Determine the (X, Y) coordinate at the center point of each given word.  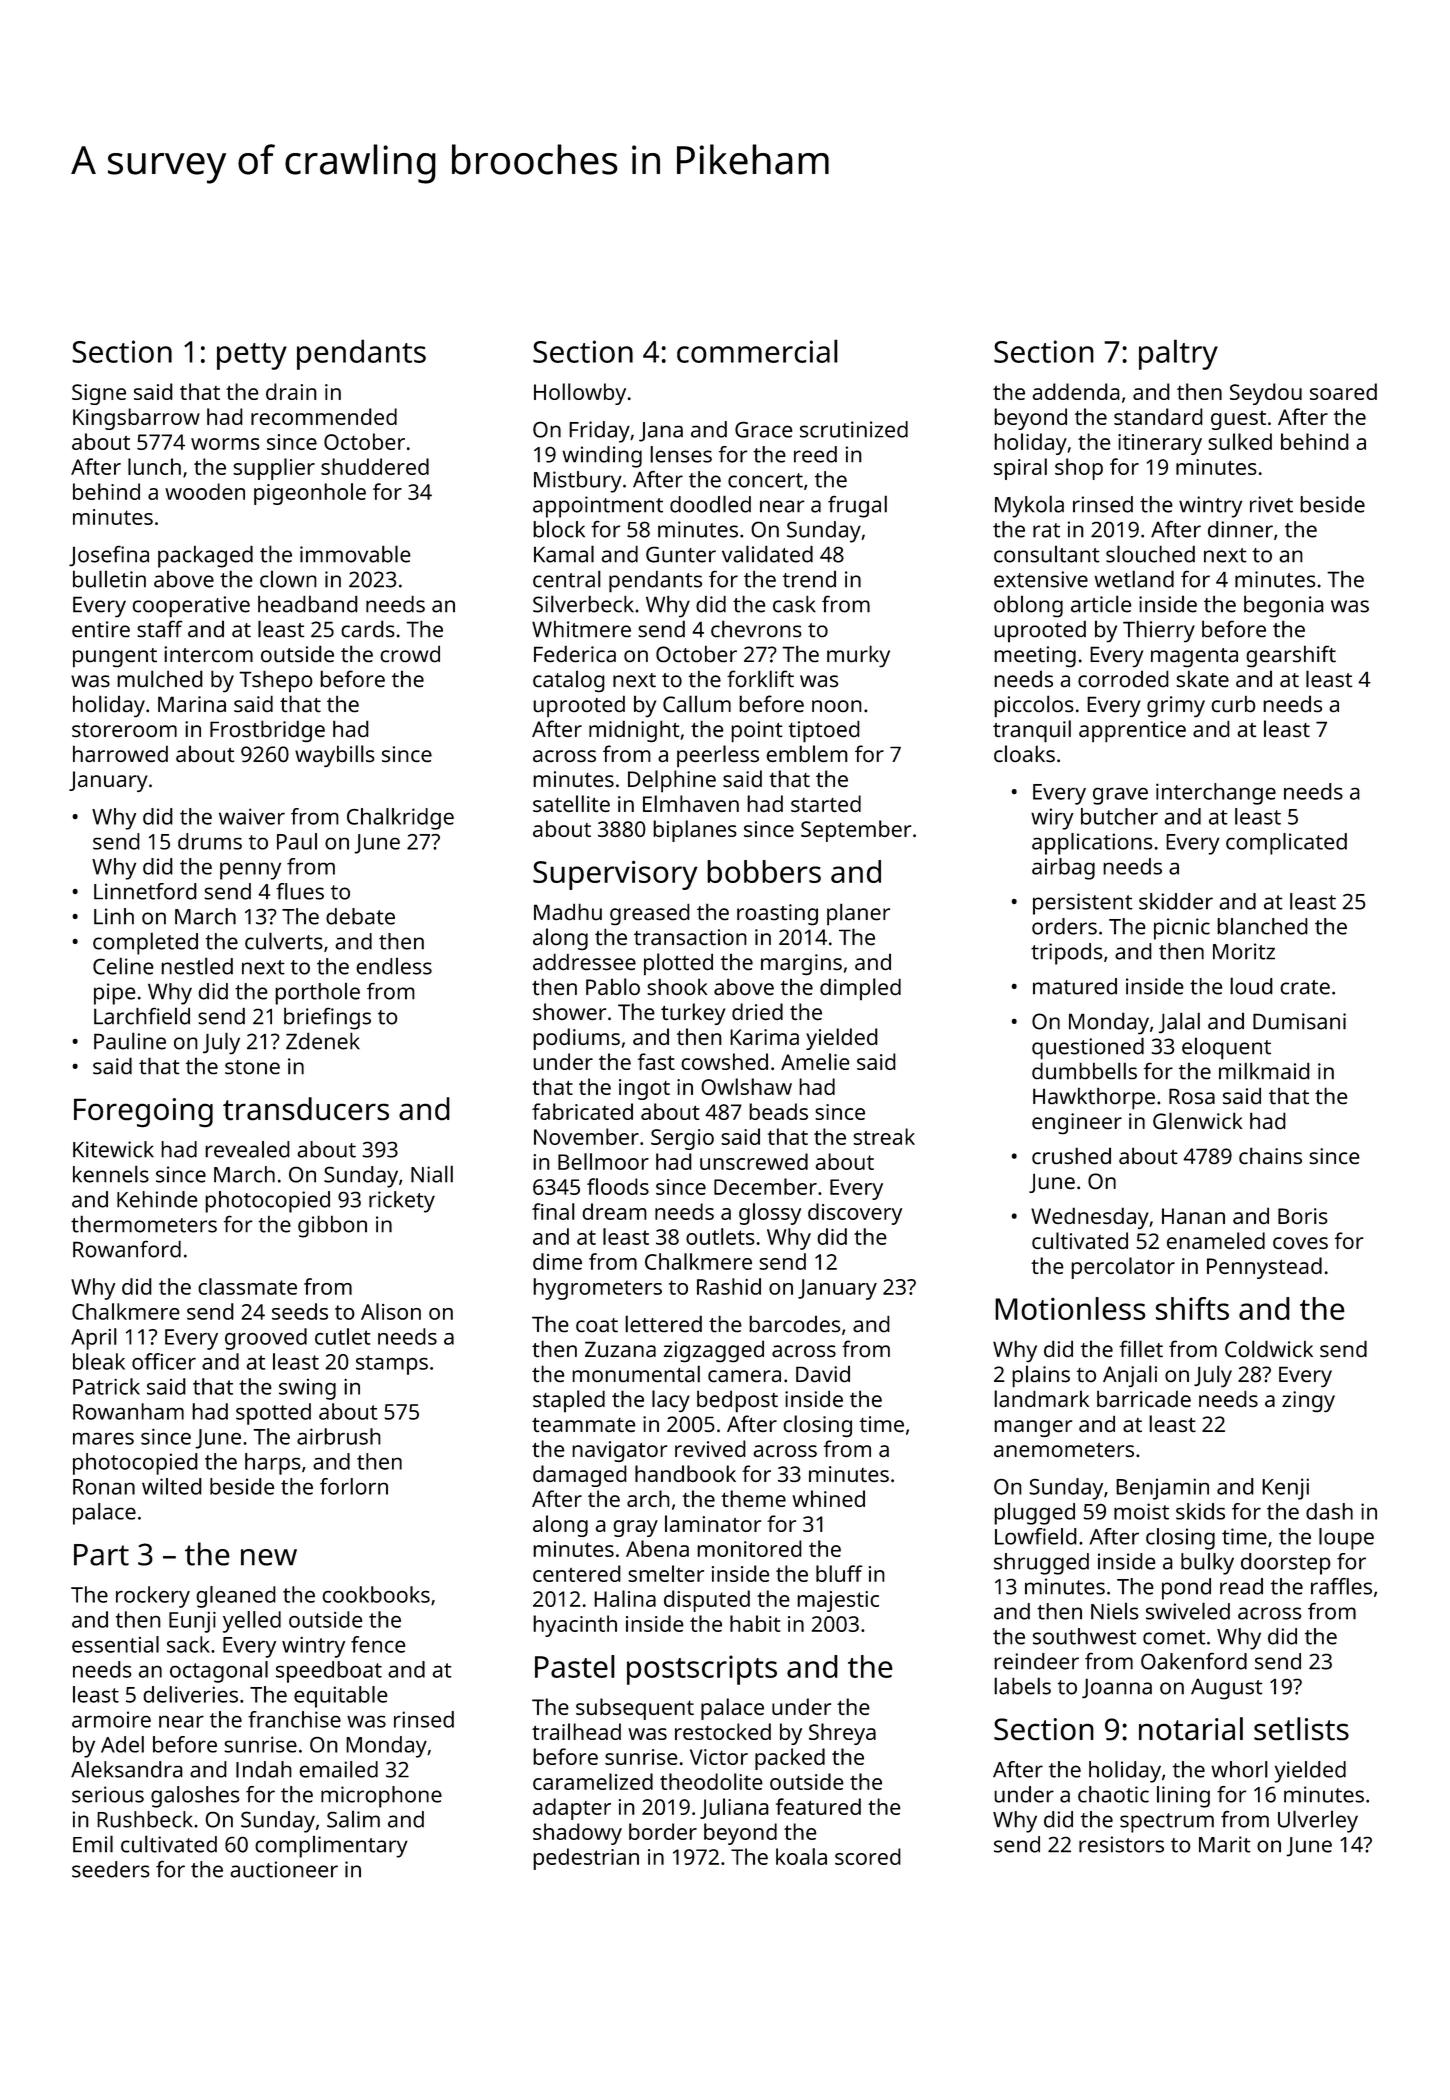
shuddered (375, 466)
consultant (1047, 554)
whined (829, 1498)
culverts (284, 941)
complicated (1286, 844)
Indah (264, 1769)
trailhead (576, 1731)
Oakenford (1194, 1661)
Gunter (681, 555)
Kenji (1285, 1489)
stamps (392, 1365)
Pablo (613, 986)
